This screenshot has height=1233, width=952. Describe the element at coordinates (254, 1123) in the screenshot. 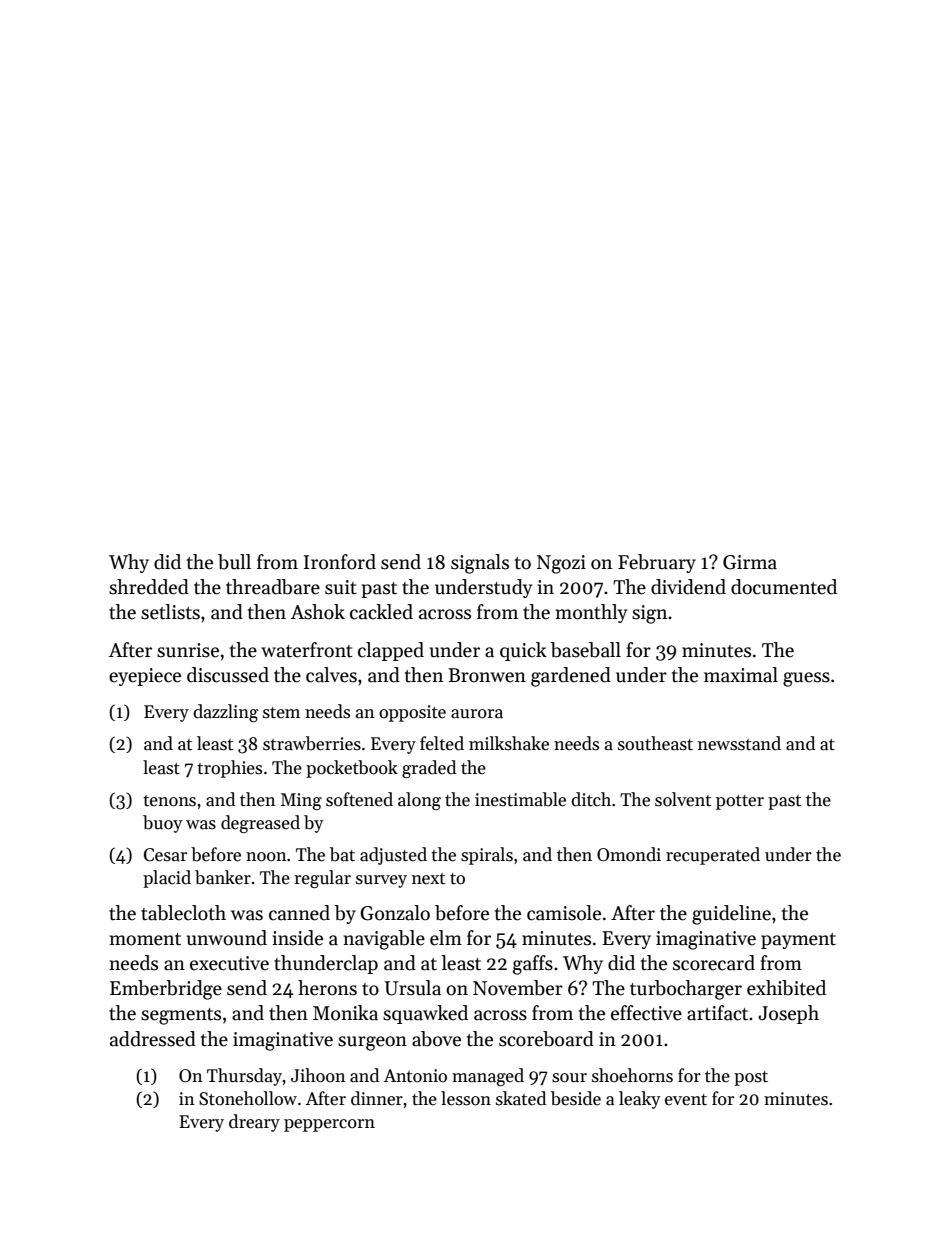

I see `dreary` at that location.
